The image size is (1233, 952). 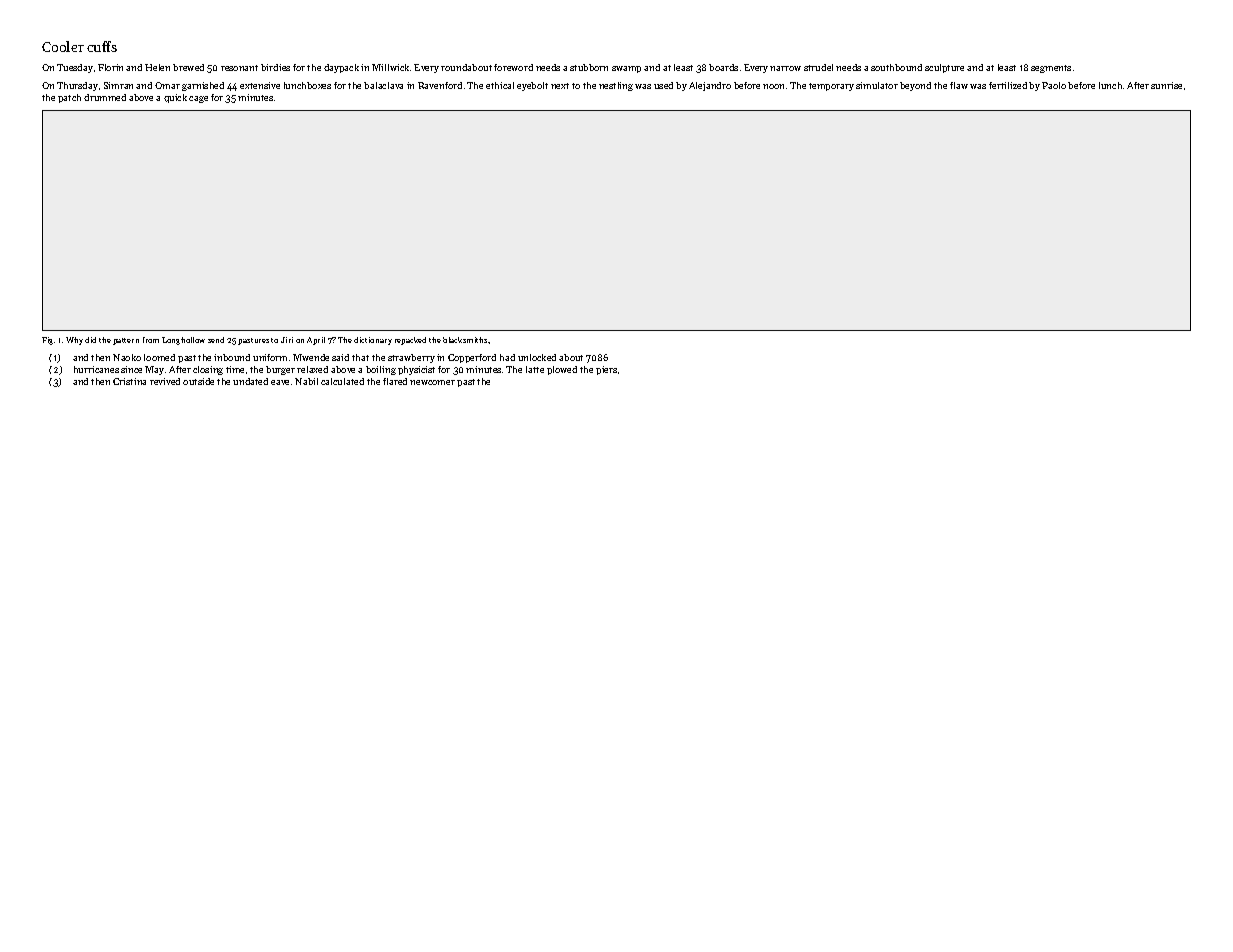 What do you see at coordinates (198, 99) in the image?
I see `cage` at bounding box center [198, 99].
